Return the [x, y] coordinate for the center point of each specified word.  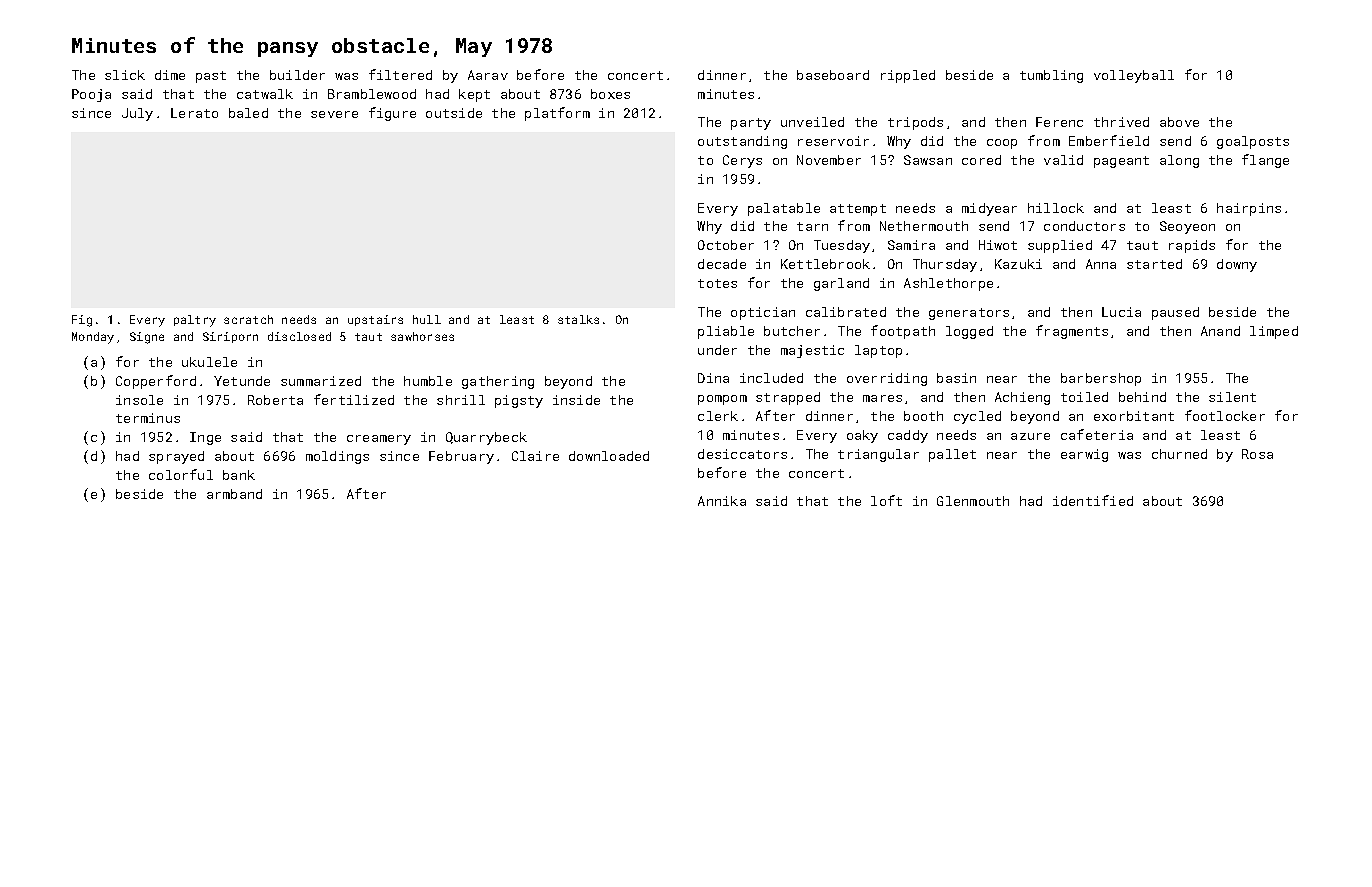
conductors [1084, 226]
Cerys [742, 161]
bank [239, 475]
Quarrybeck [486, 438]
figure [392, 114]
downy [1237, 265]
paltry [195, 321]
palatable [784, 209]
